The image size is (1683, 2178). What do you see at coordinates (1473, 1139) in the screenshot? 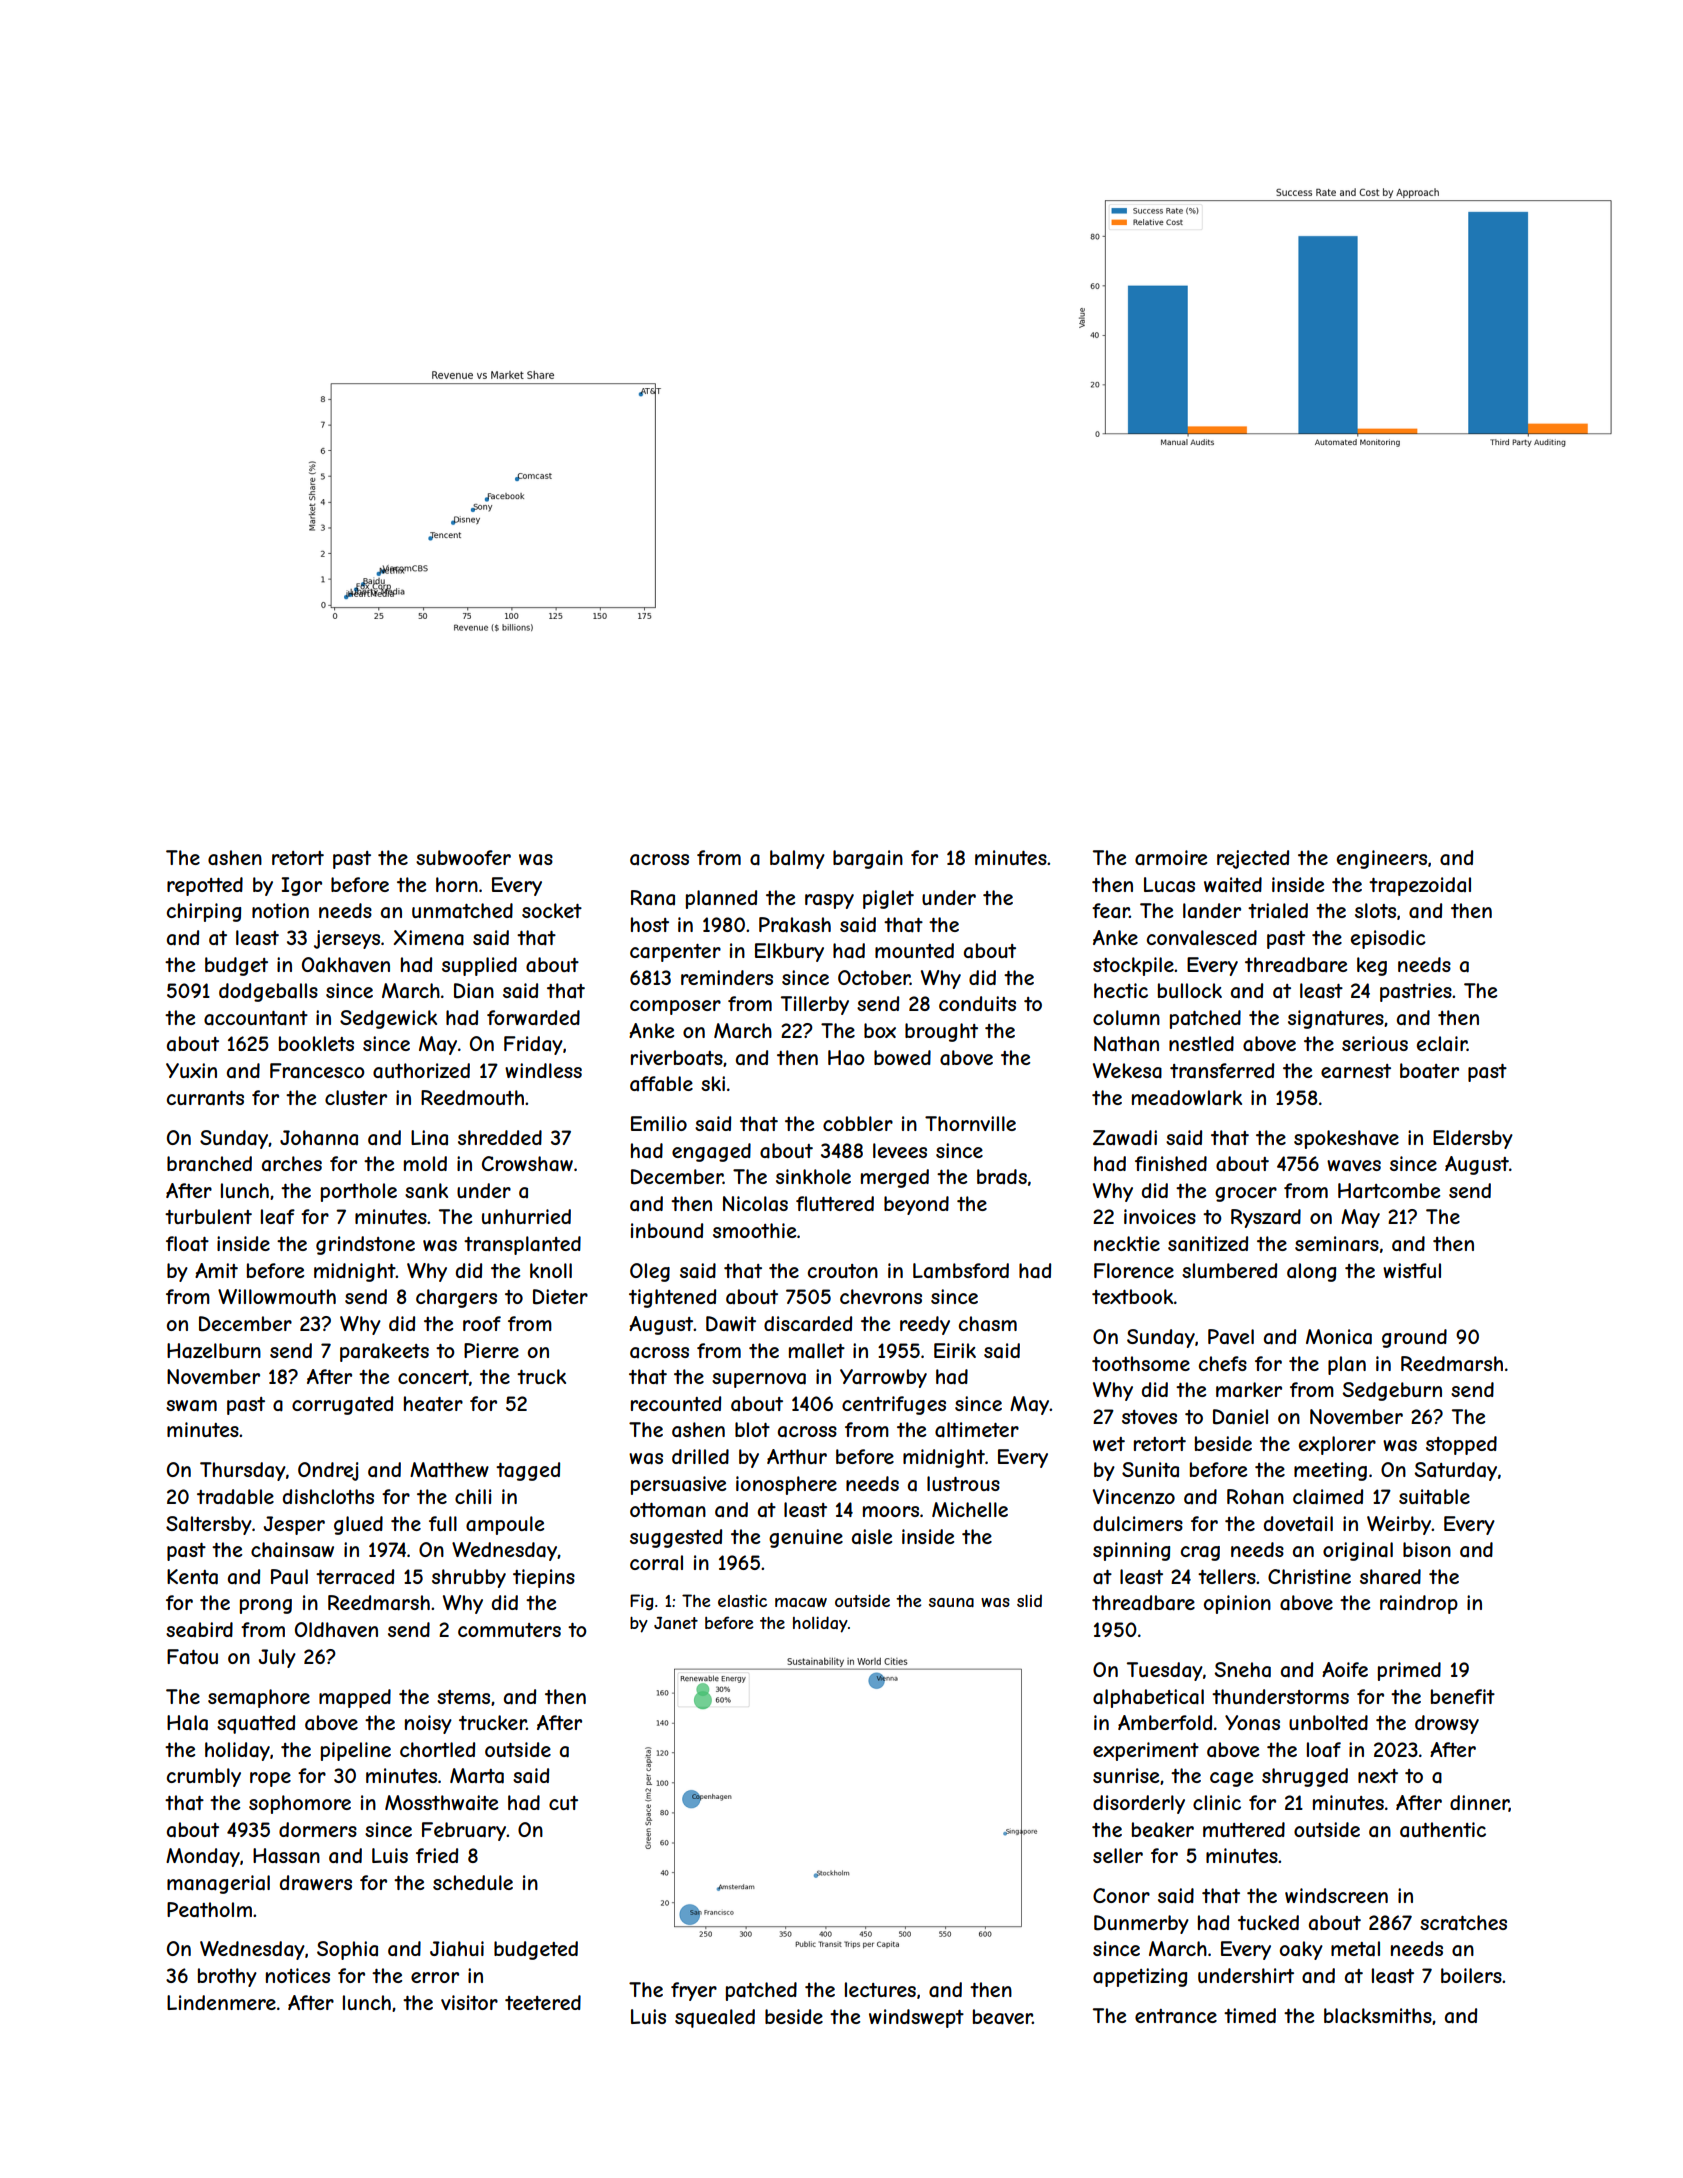
I see `Eldersby` at bounding box center [1473, 1139].
